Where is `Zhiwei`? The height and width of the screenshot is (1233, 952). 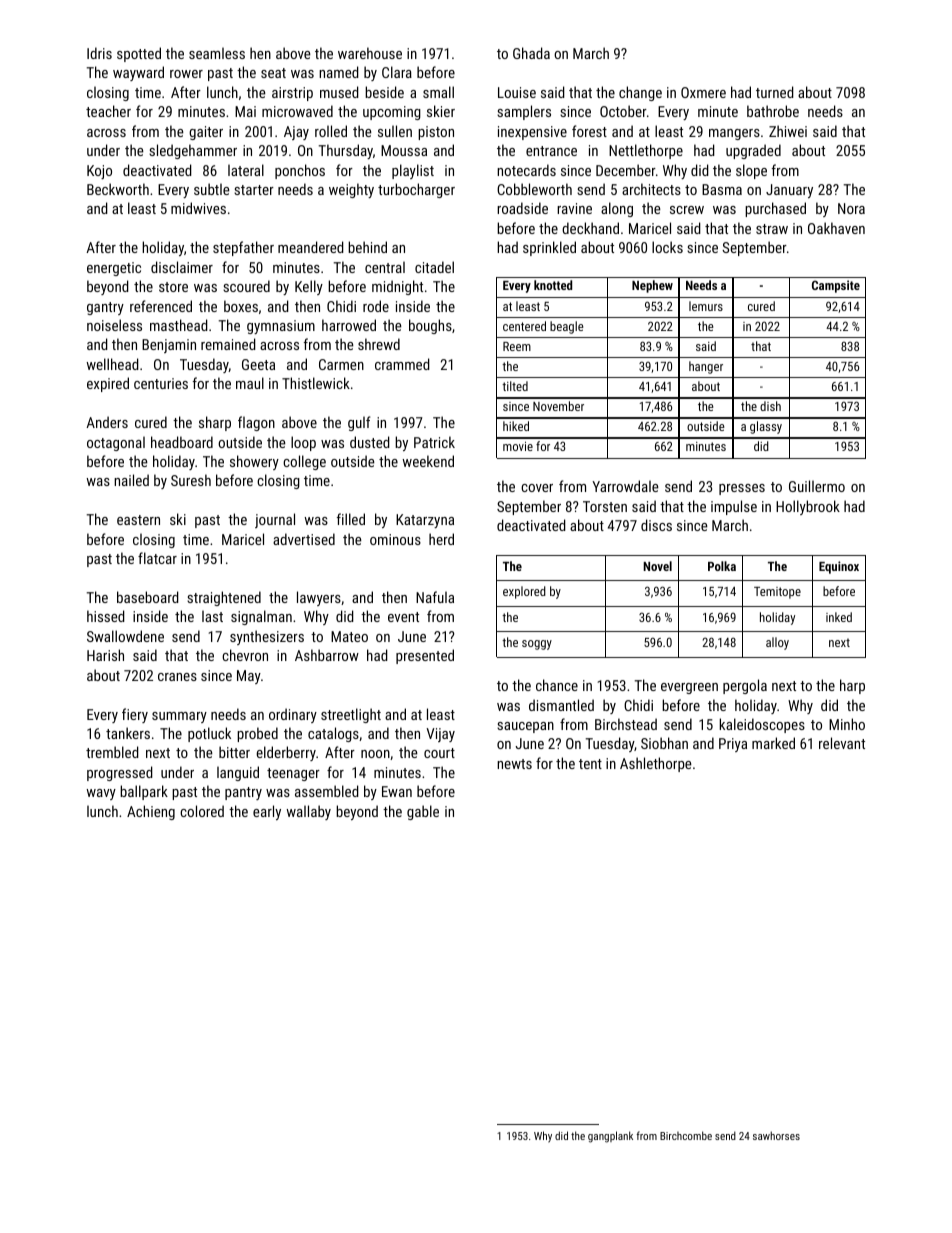
Zhiwei is located at coordinates (788, 131).
